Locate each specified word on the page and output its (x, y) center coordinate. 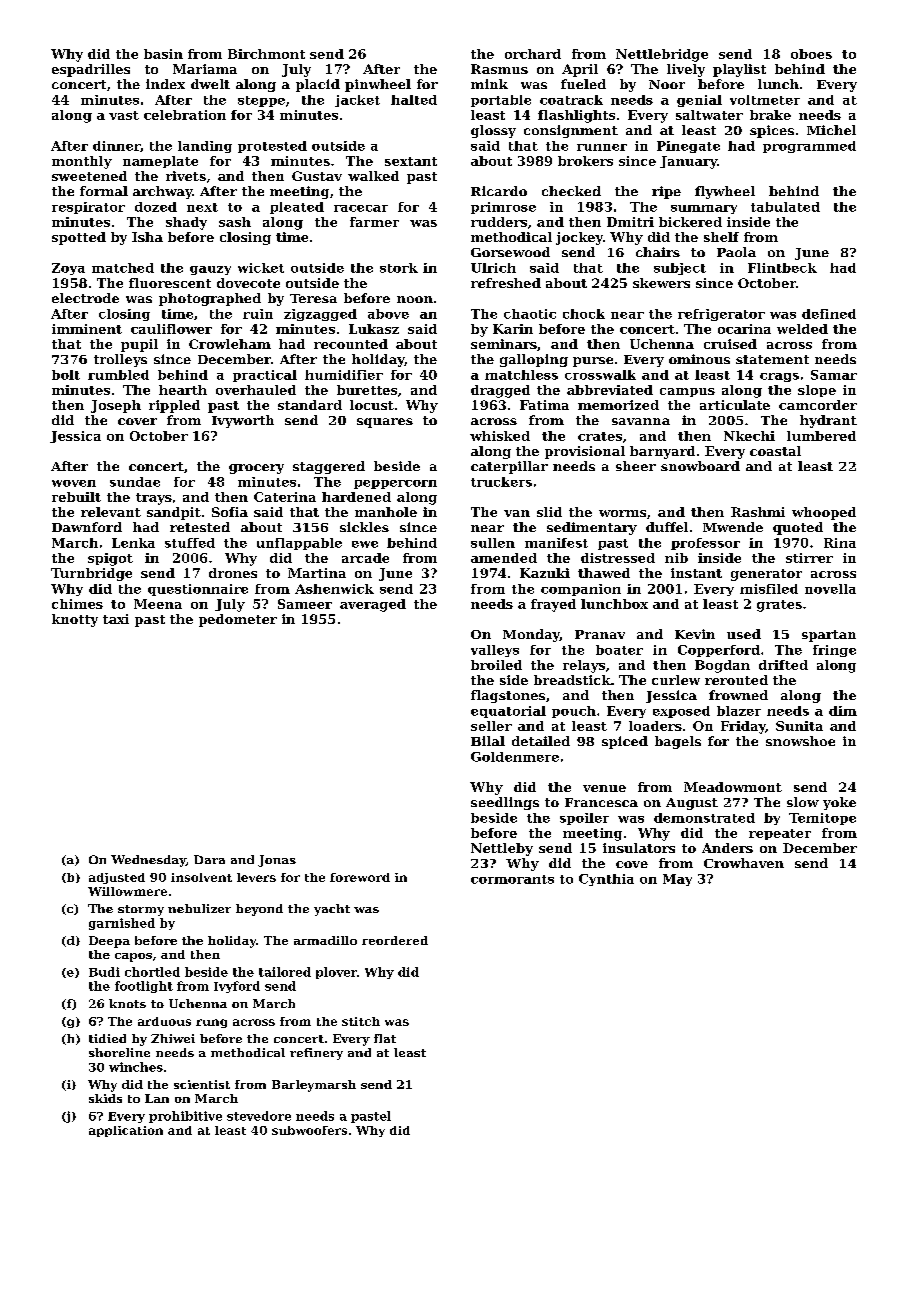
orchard (533, 54)
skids (105, 1098)
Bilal (488, 741)
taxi (116, 619)
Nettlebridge (662, 55)
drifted (783, 665)
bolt (66, 375)
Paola (736, 252)
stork (399, 268)
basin (163, 54)
